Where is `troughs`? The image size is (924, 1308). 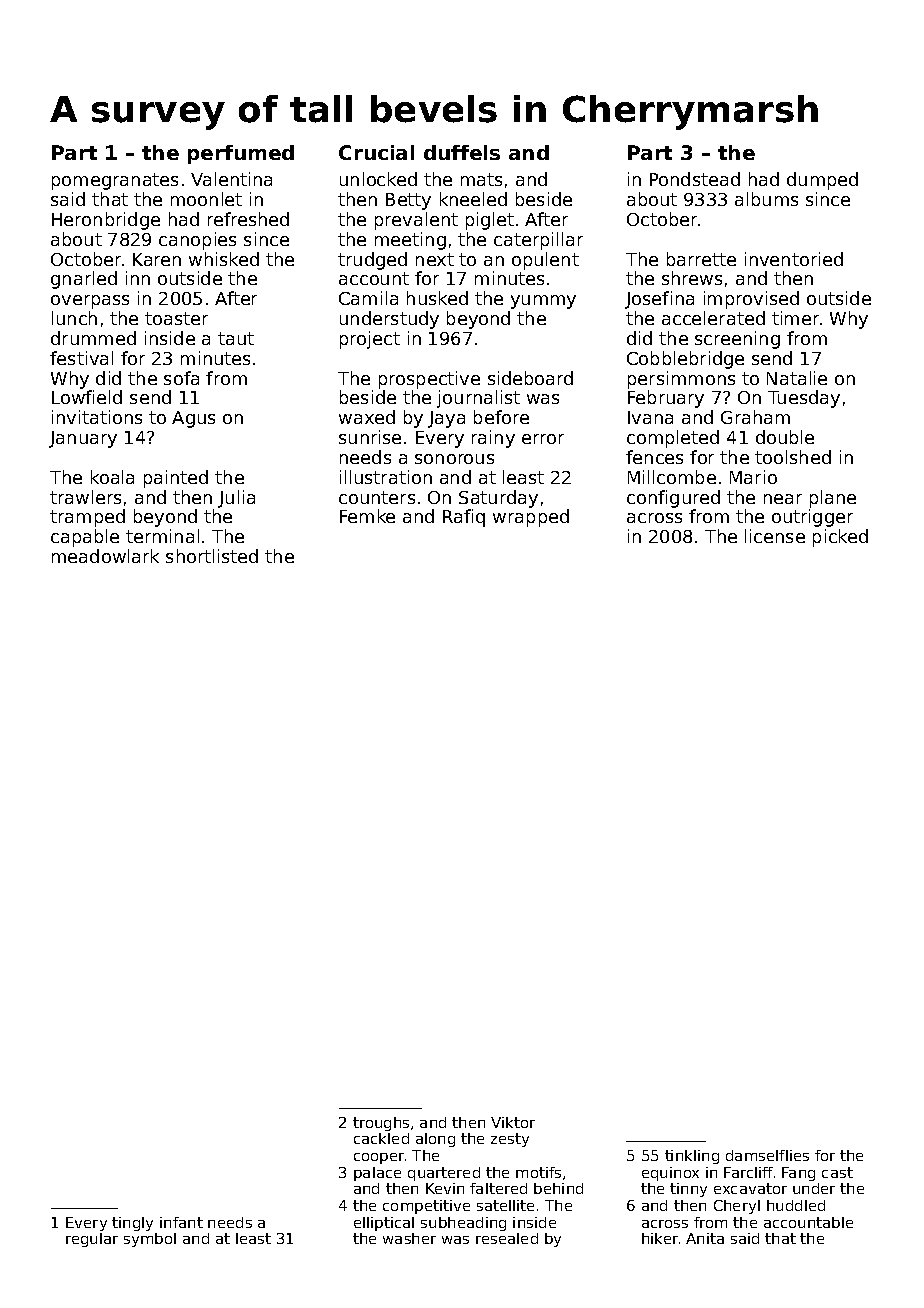 troughs is located at coordinates (381, 1124).
